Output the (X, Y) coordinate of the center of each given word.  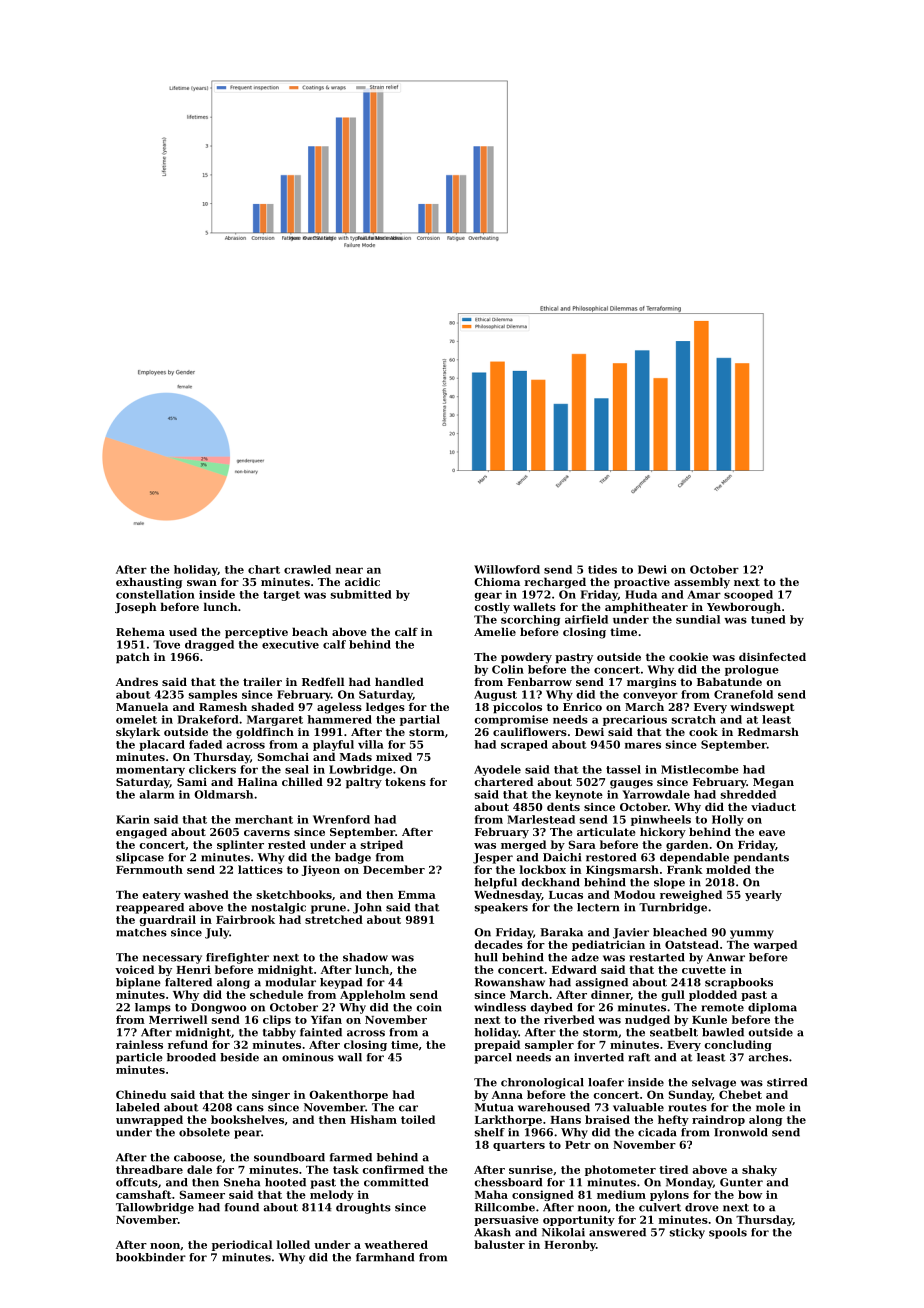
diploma (772, 1008)
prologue (752, 670)
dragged (209, 645)
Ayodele (497, 770)
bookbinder (151, 1257)
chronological (542, 1083)
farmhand (385, 1257)
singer (271, 1095)
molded (728, 869)
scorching (530, 620)
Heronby (570, 1245)
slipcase (140, 858)
